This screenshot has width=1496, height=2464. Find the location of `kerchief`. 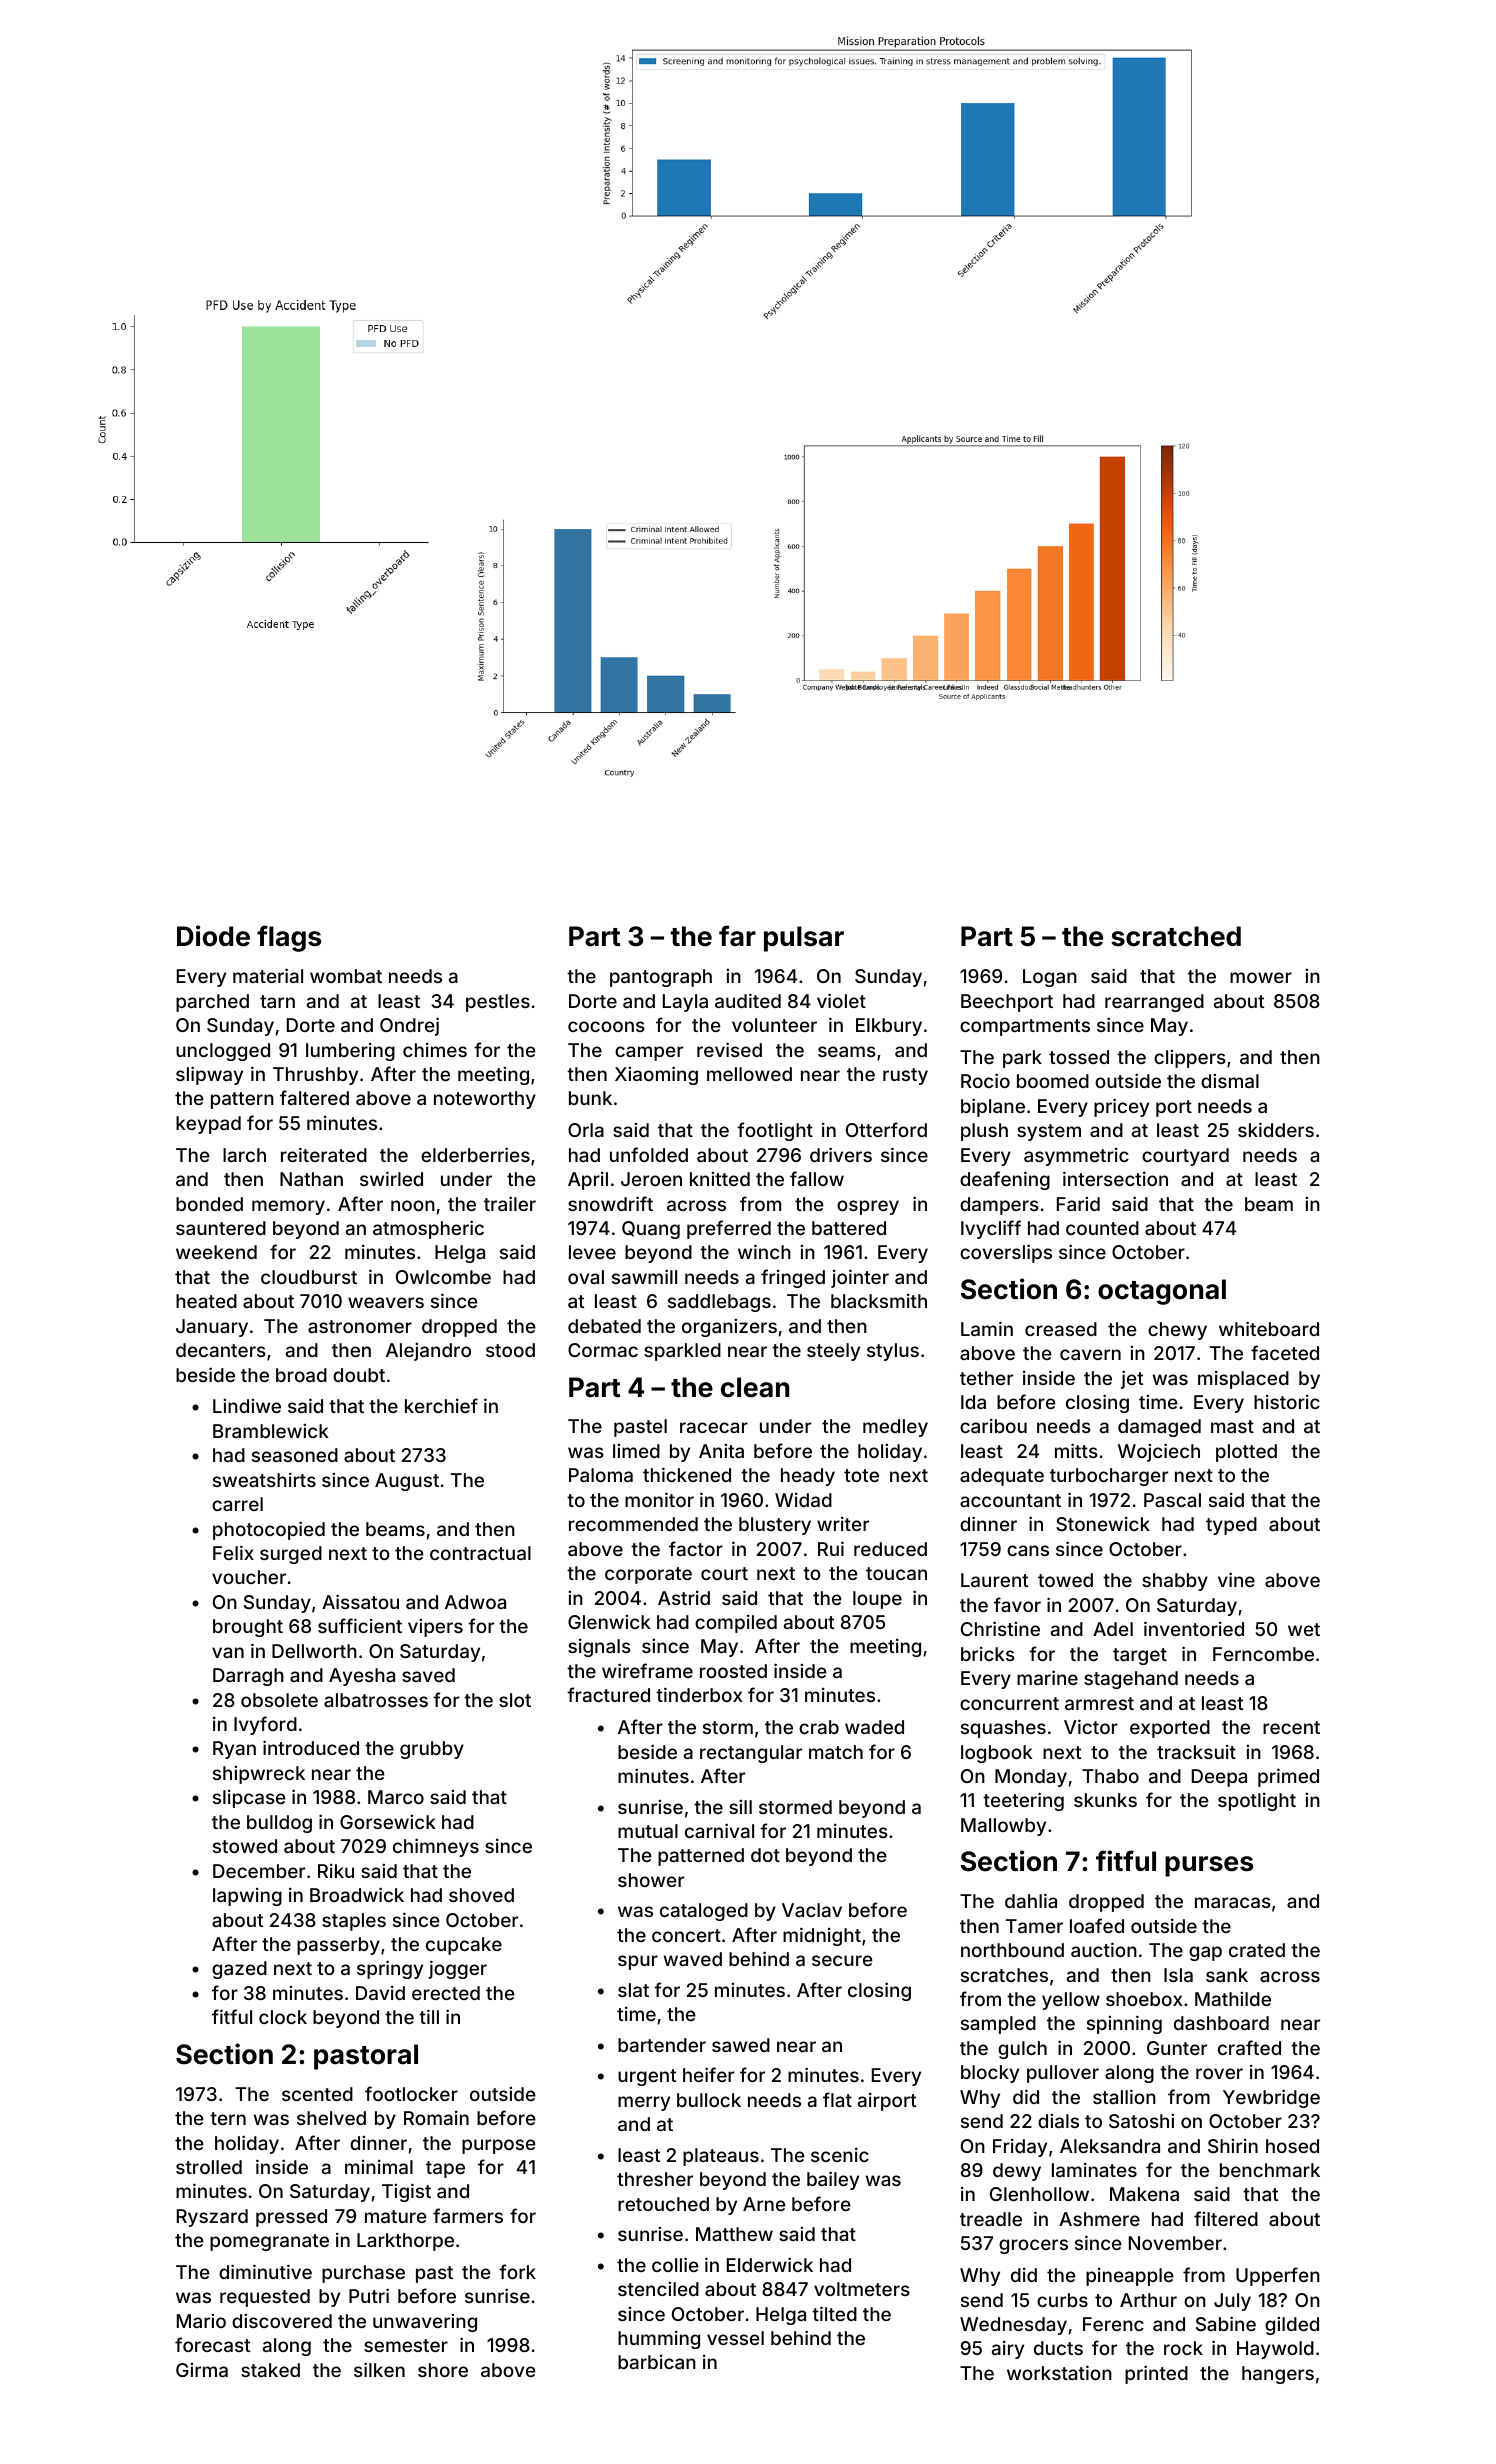

kerchief is located at coordinates (441, 1405).
